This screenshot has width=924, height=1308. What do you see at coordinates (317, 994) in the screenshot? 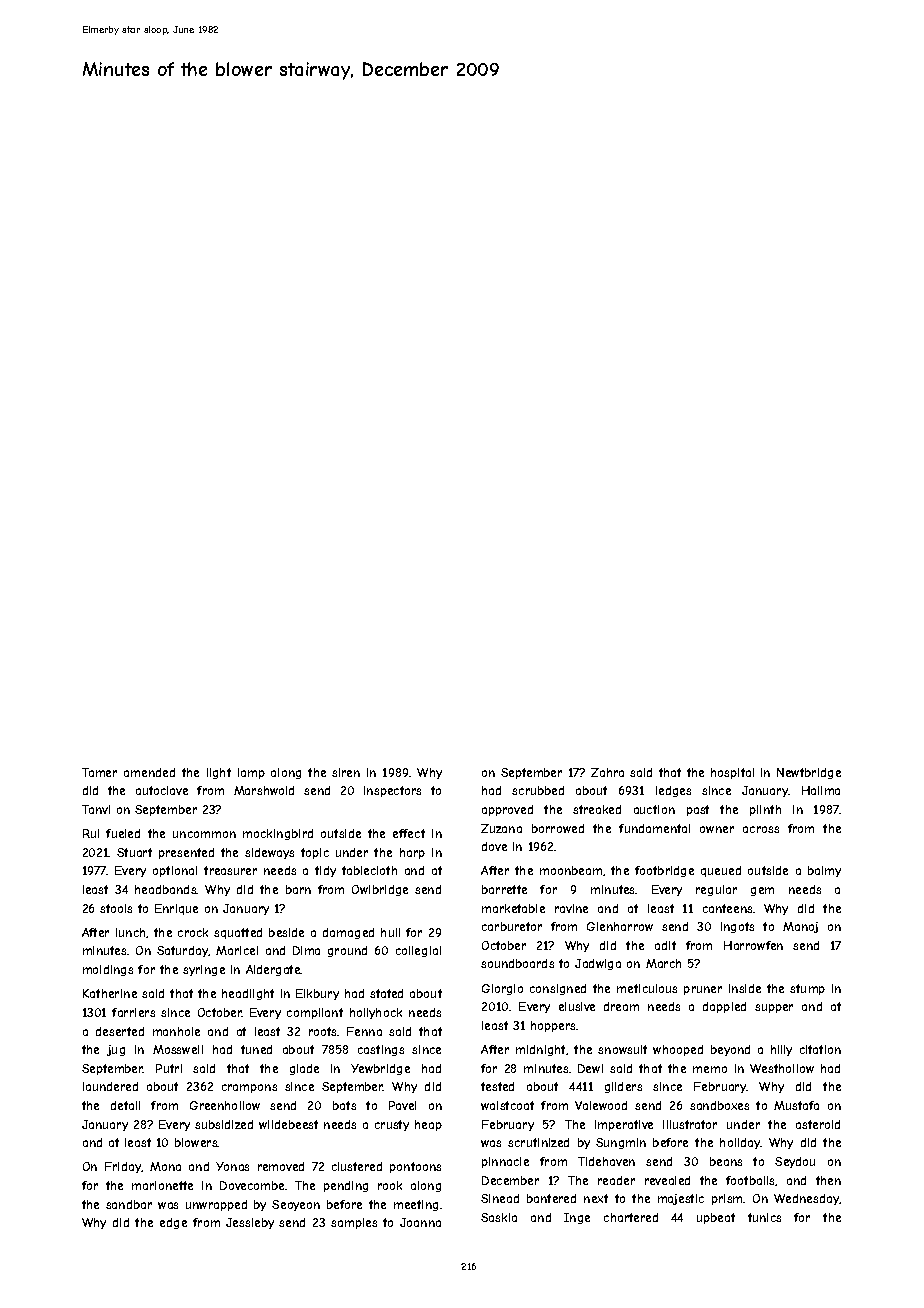
I see `Elkbury` at bounding box center [317, 994].
